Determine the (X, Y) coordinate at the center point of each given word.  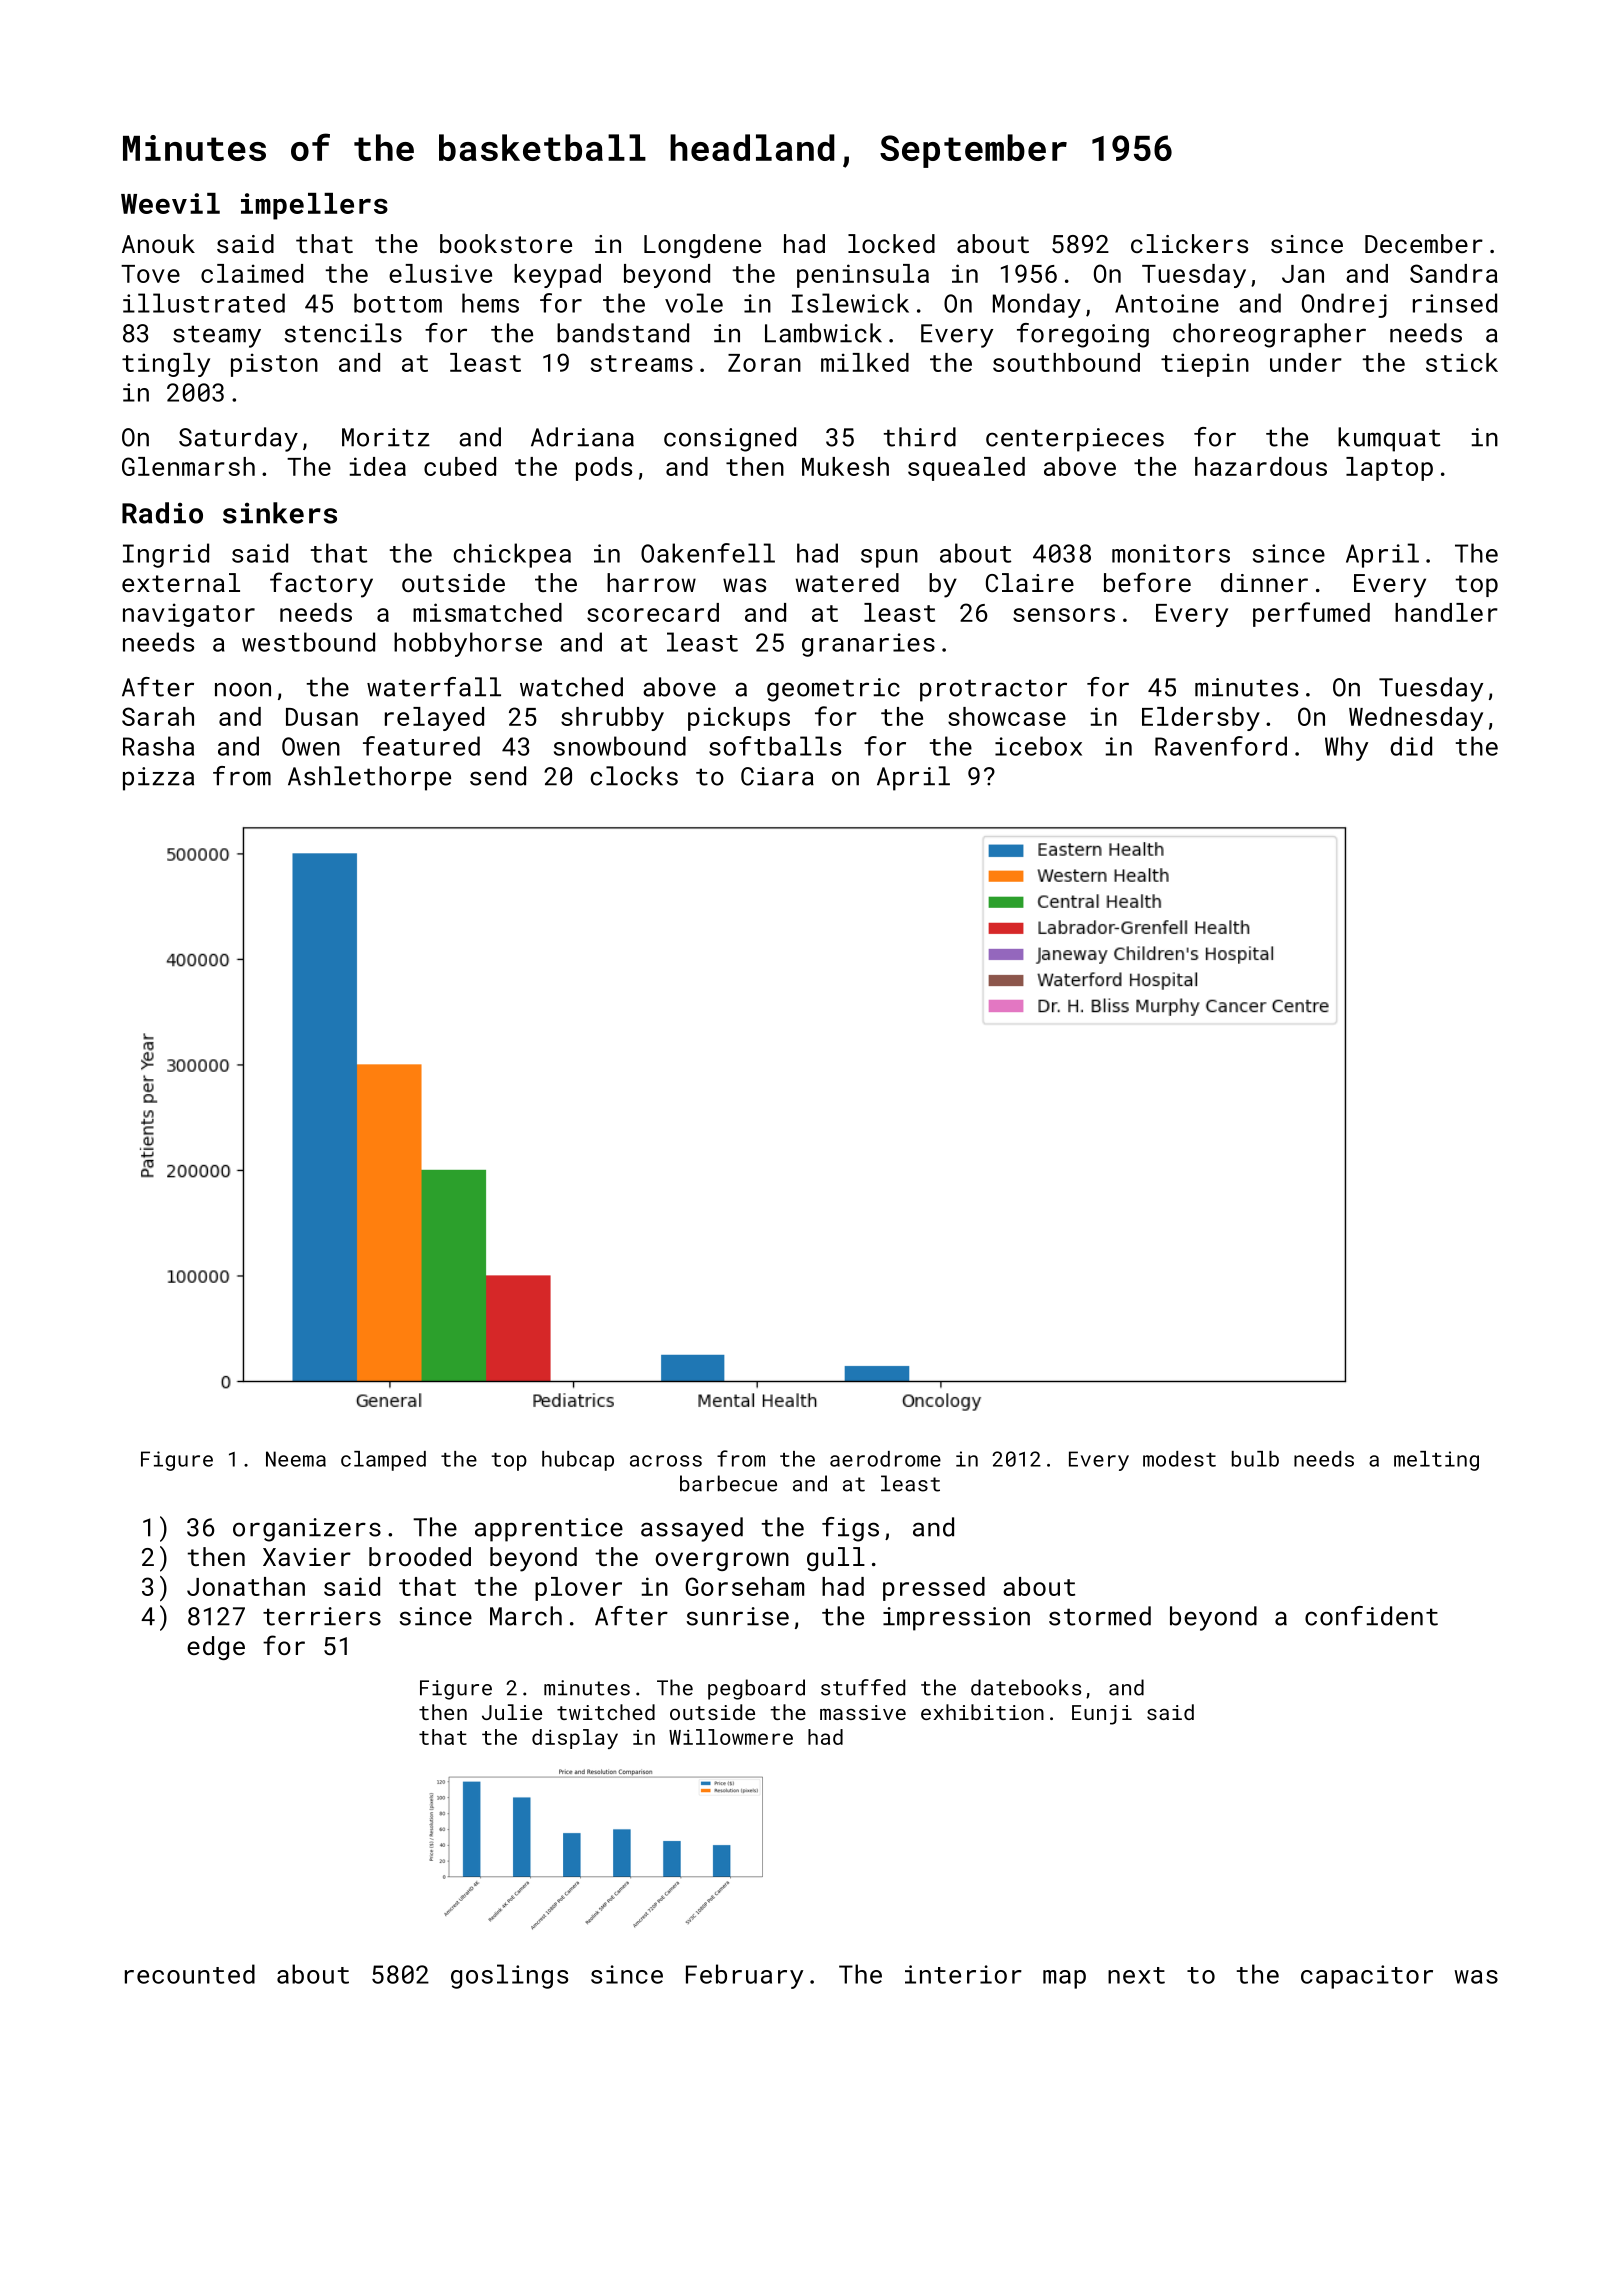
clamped (383, 1461)
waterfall (434, 687)
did (1411, 746)
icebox (1038, 746)
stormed (1100, 1616)
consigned (730, 439)
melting (1436, 1461)
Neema (296, 1459)
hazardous (1261, 466)
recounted (190, 1974)
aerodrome (885, 1459)
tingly (166, 365)
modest (1179, 1459)
